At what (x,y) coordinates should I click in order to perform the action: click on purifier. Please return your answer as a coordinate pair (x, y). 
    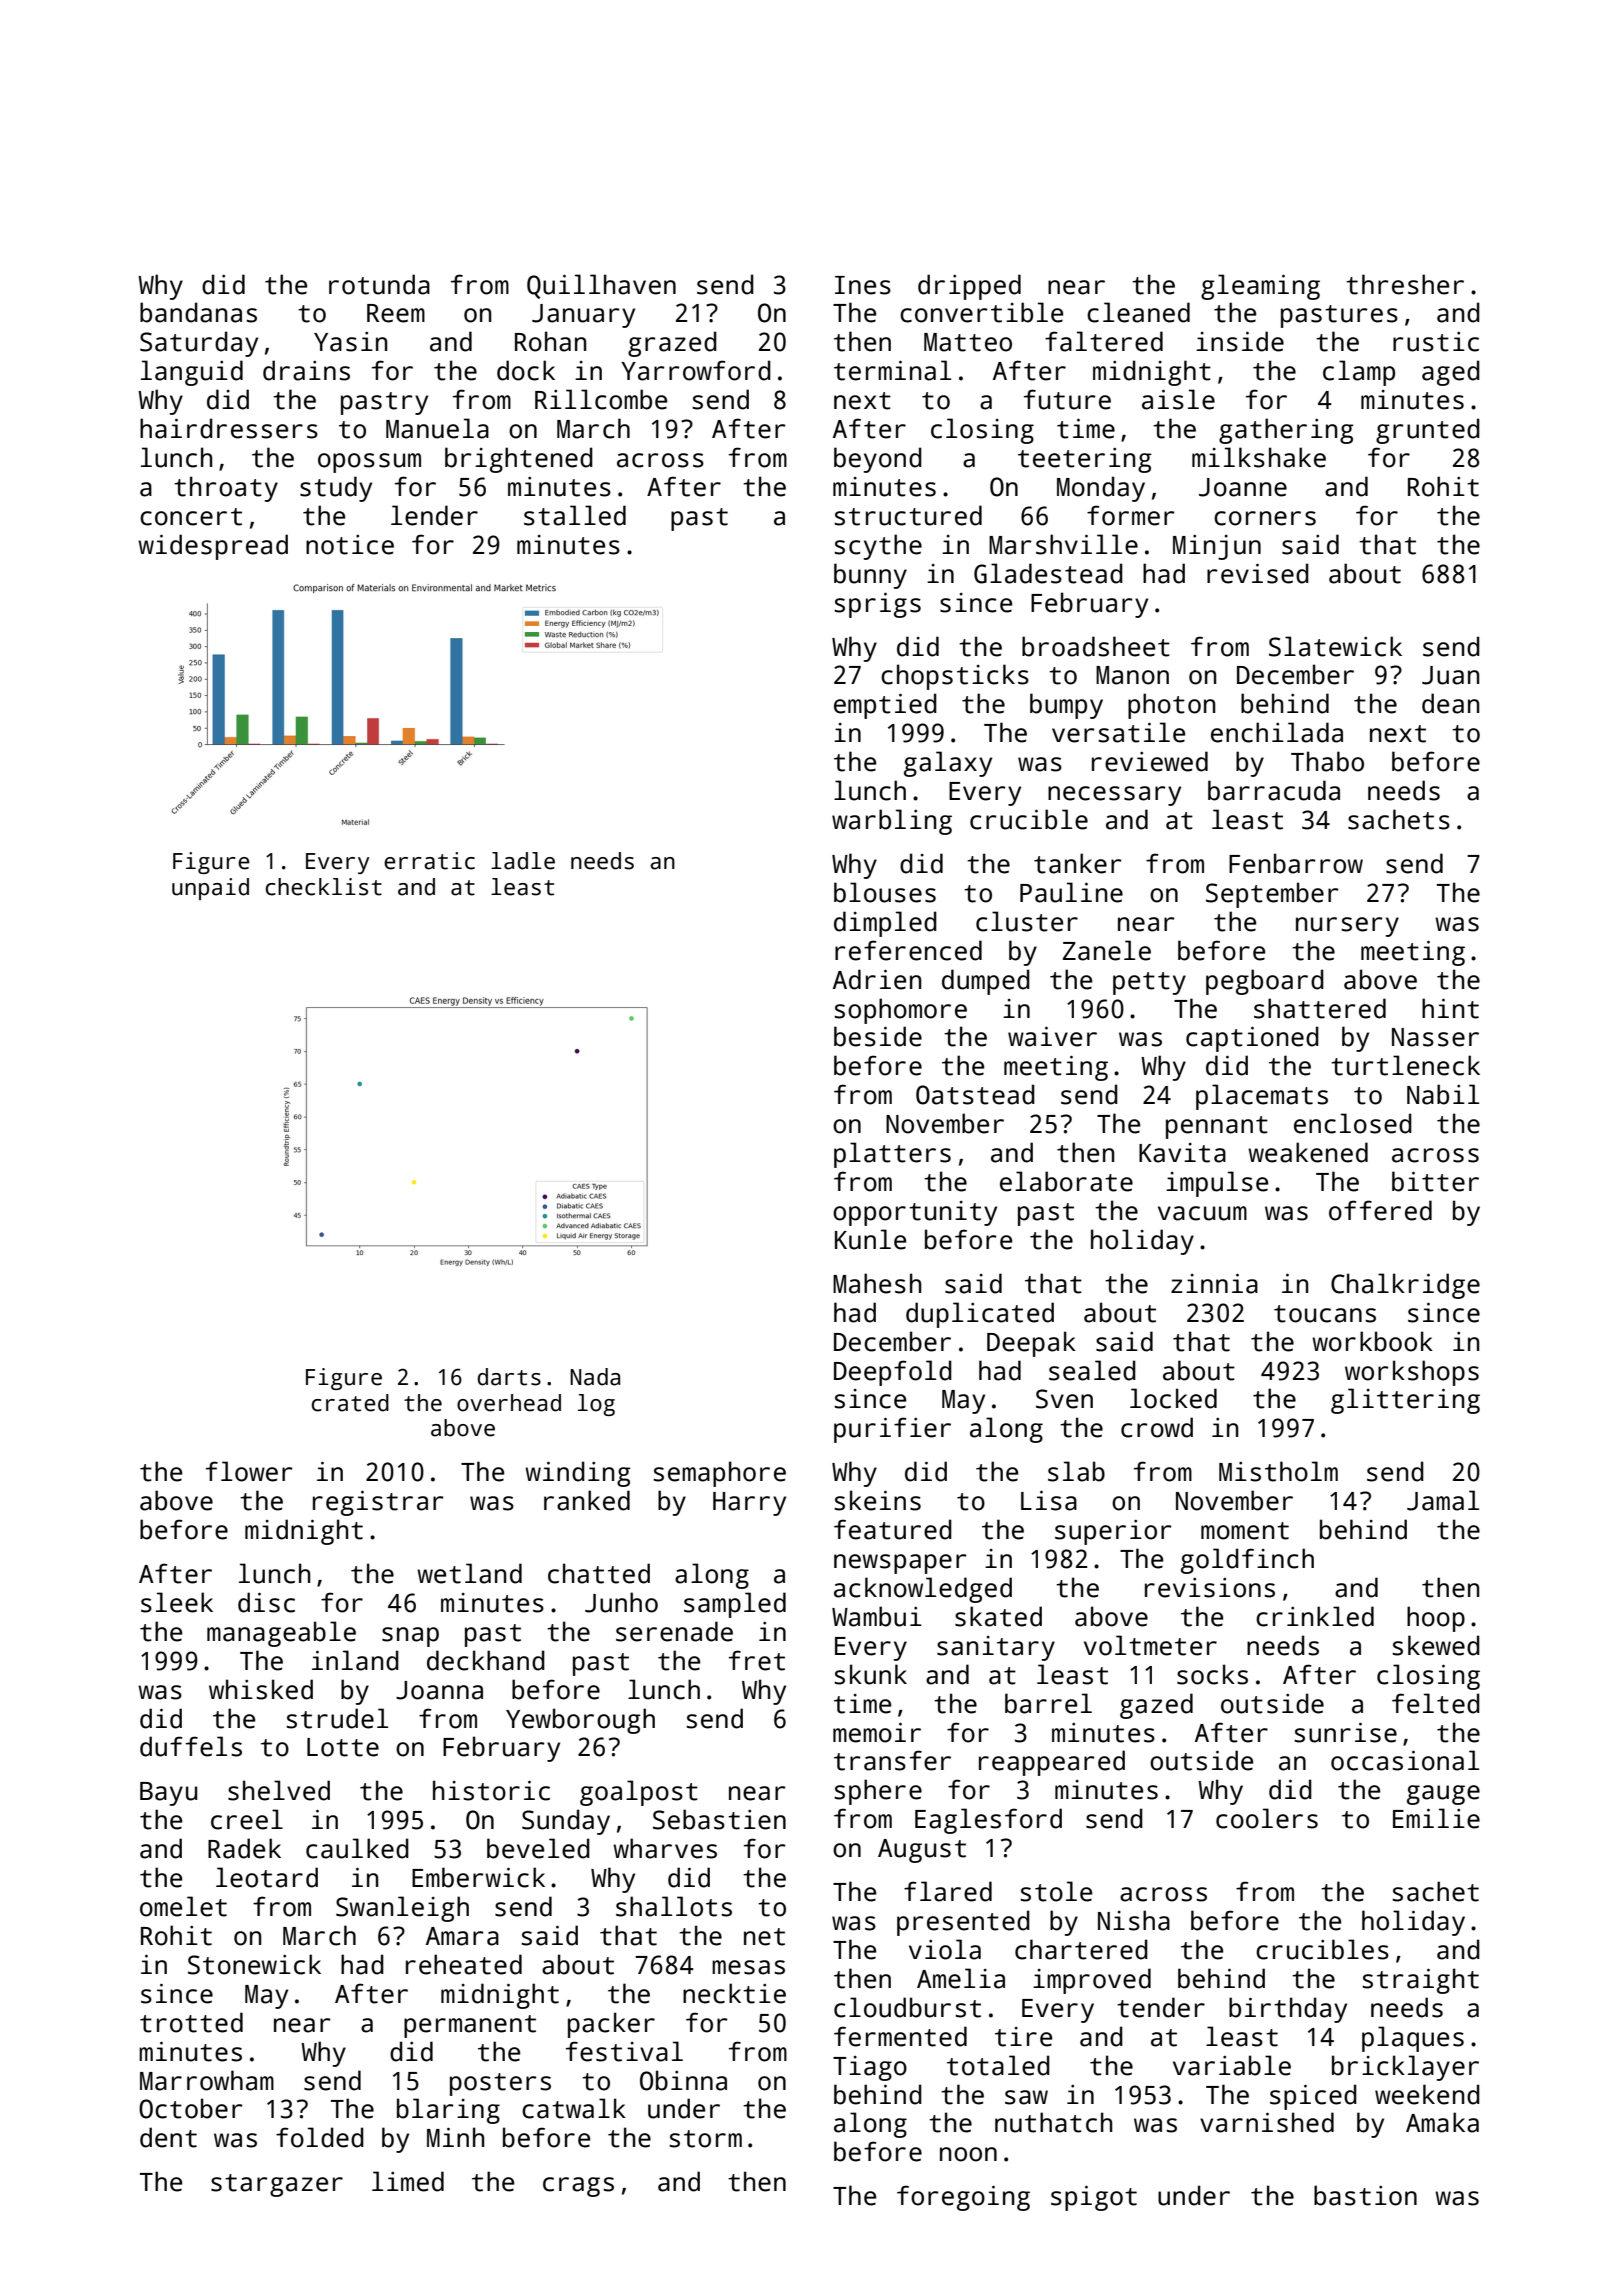
    Looking at the image, I should click on (892, 1430).
